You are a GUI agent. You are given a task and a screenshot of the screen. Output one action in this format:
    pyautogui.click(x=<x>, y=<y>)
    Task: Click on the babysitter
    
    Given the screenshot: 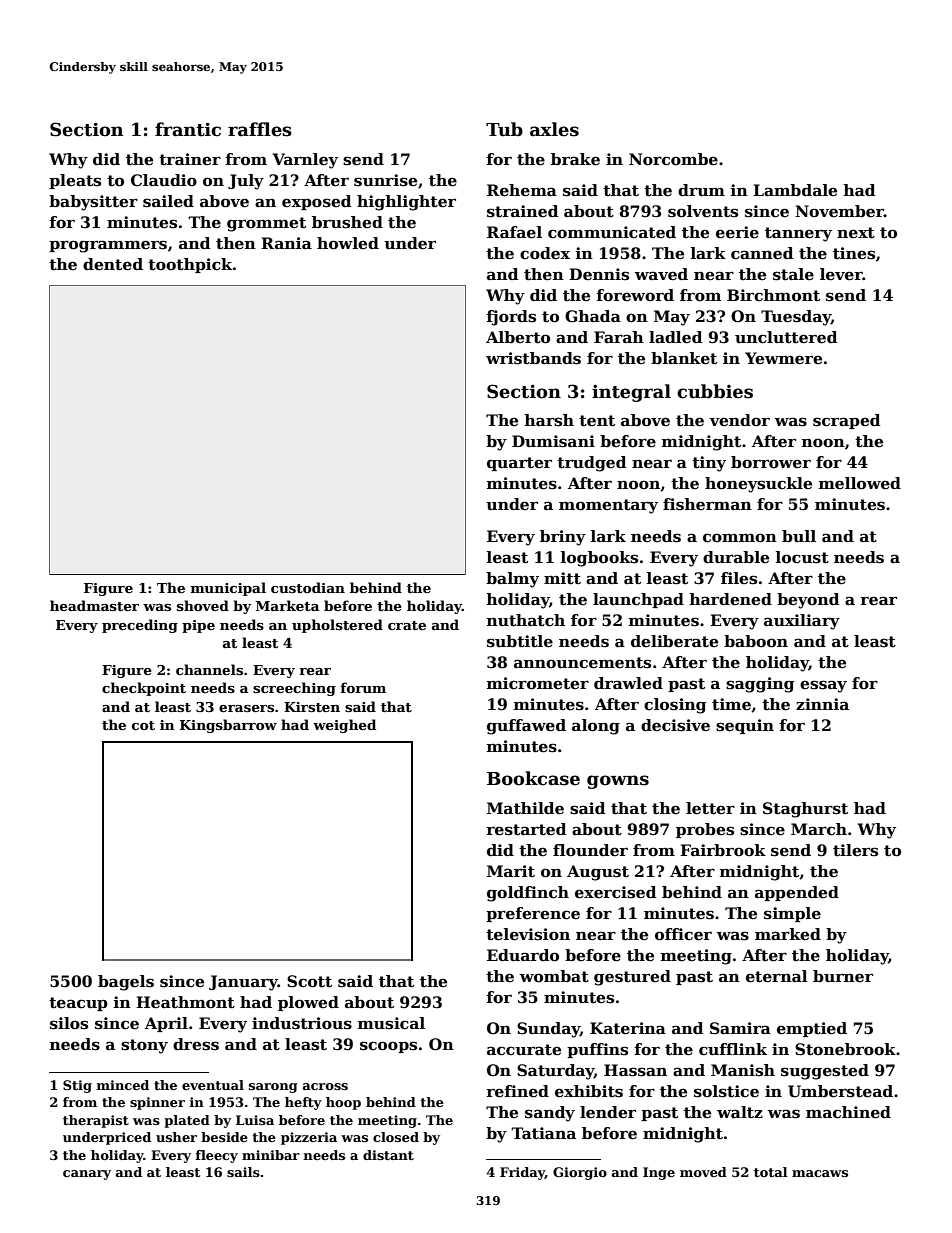 What is the action you would take?
    pyautogui.click(x=93, y=203)
